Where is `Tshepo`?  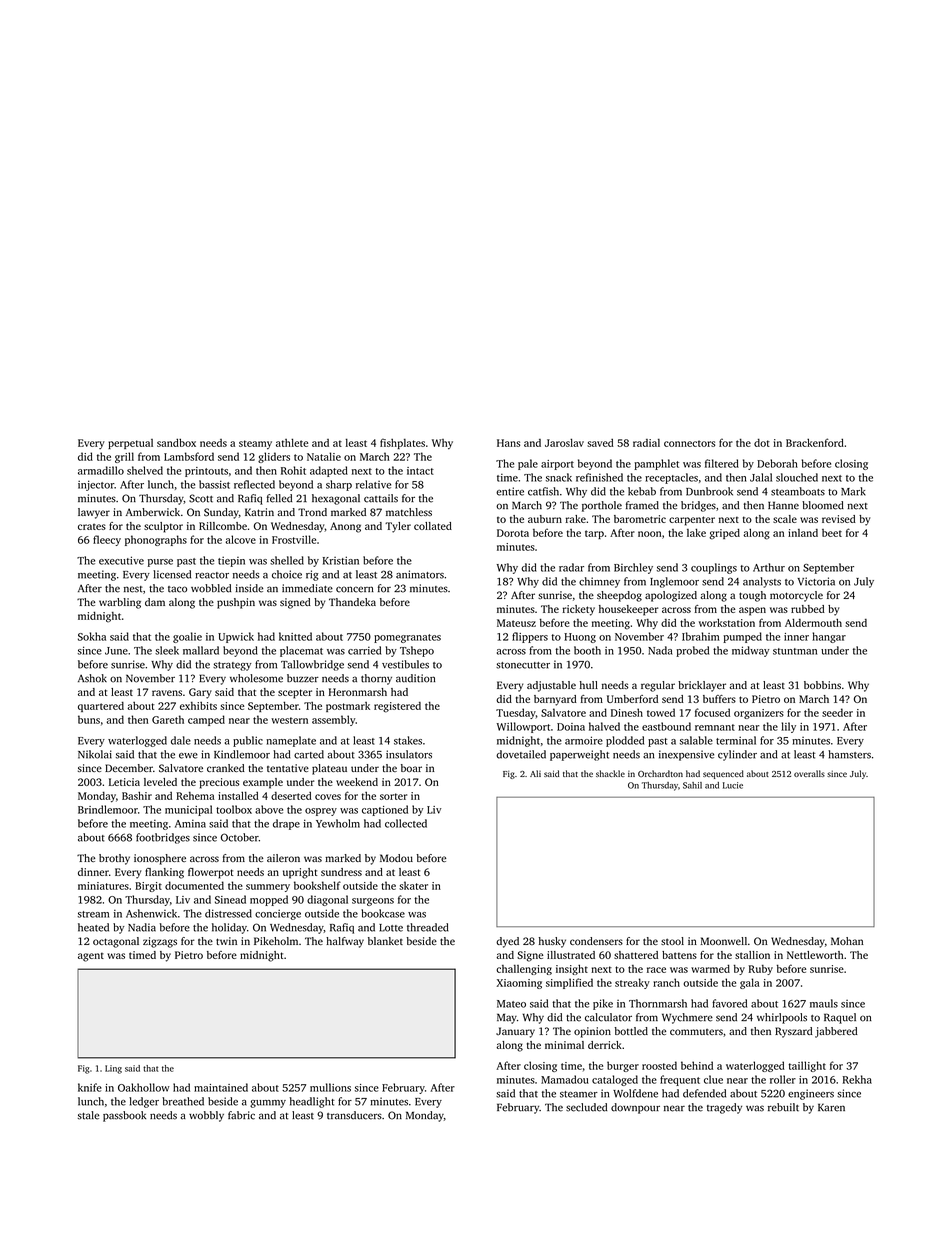 Tshepo is located at coordinates (417, 651).
